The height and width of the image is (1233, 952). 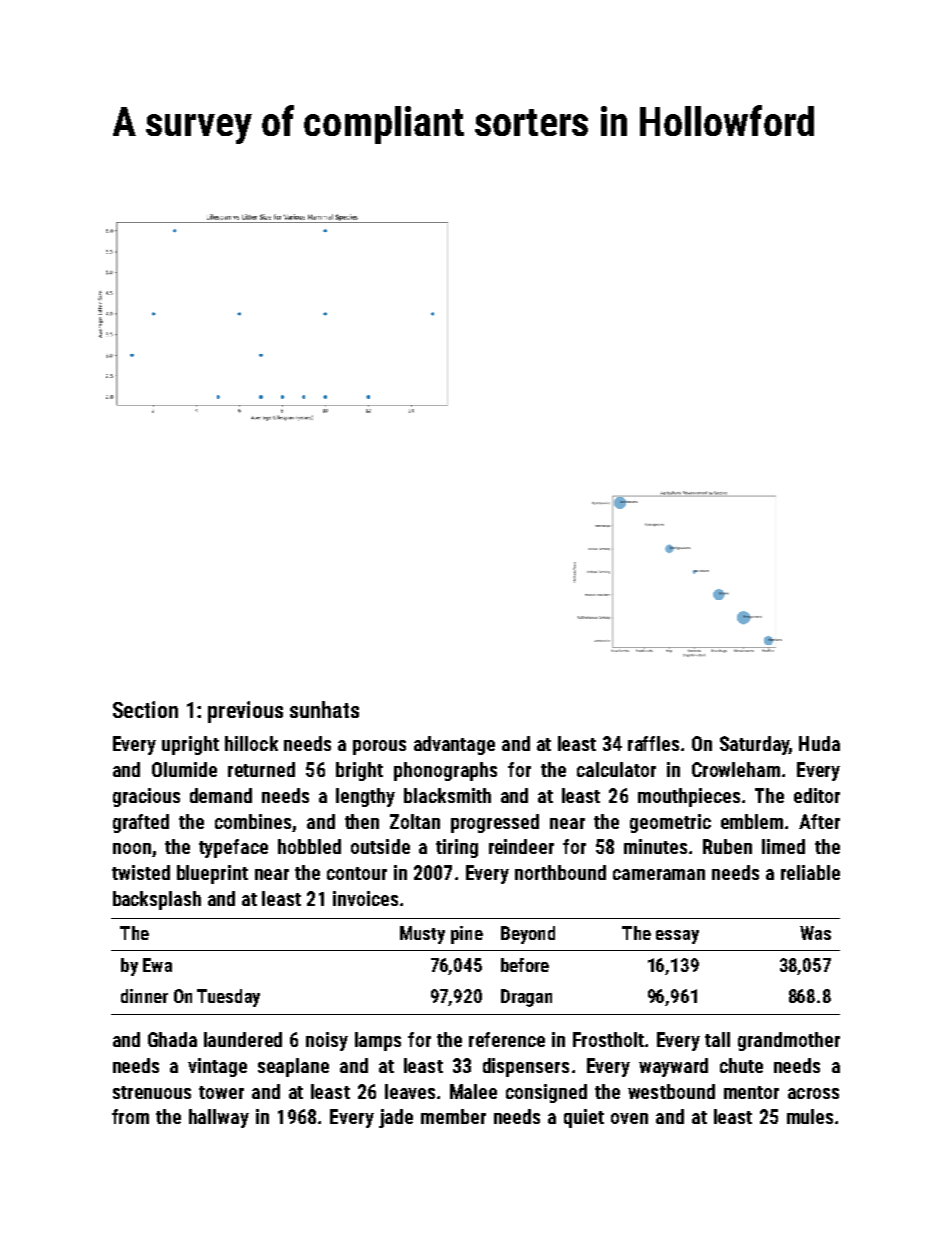 What do you see at coordinates (526, 998) in the image?
I see `Dragan` at bounding box center [526, 998].
